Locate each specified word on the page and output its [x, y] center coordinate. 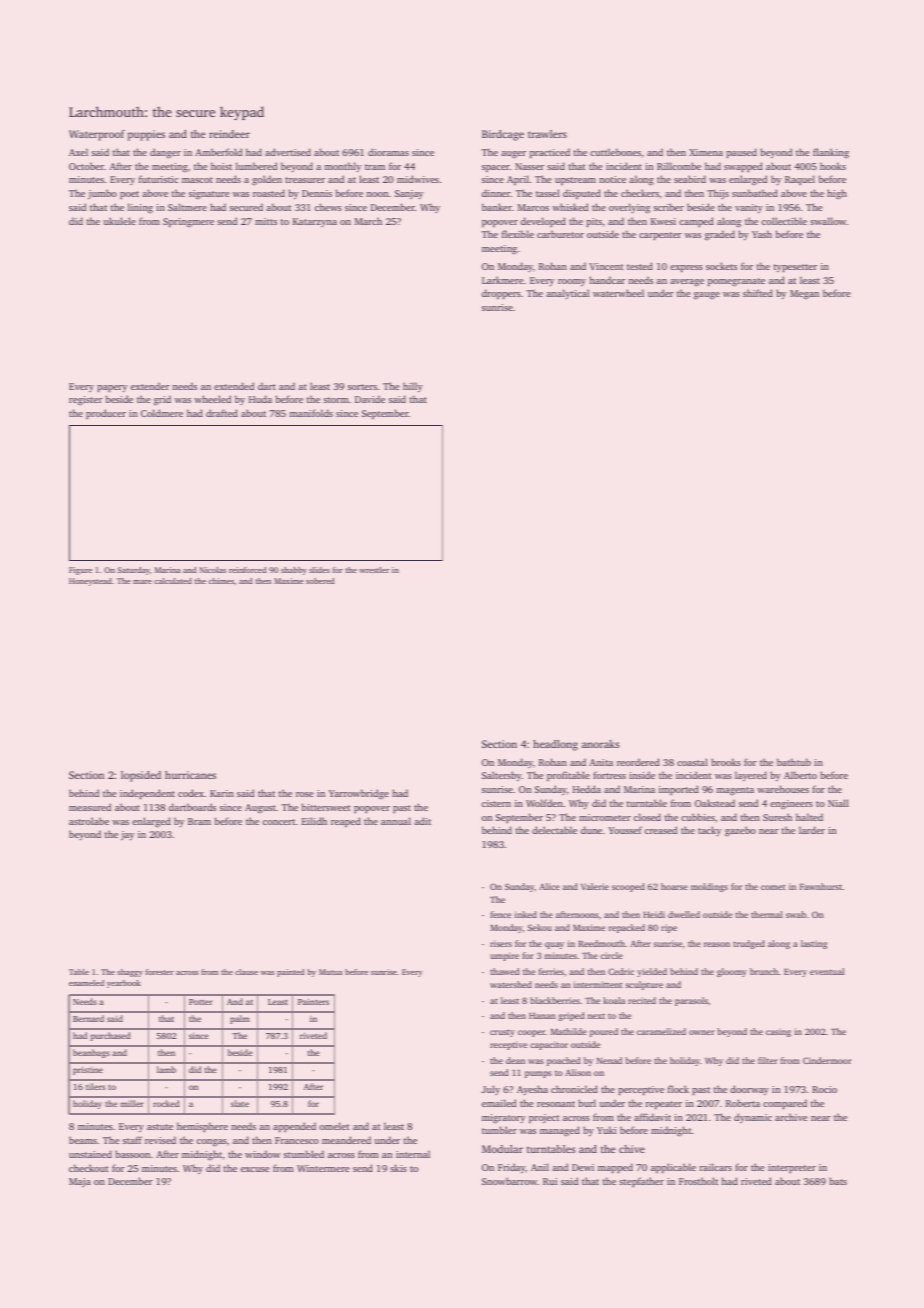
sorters [362, 387]
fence [500, 914]
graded [720, 235]
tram [375, 167]
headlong [555, 745]
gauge [707, 296]
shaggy [130, 973]
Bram [199, 821]
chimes [221, 581]
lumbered [256, 166]
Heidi [654, 914]
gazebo [740, 831]
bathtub [794, 762]
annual [396, 821]
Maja [80, 1182]
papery [112, 388]
